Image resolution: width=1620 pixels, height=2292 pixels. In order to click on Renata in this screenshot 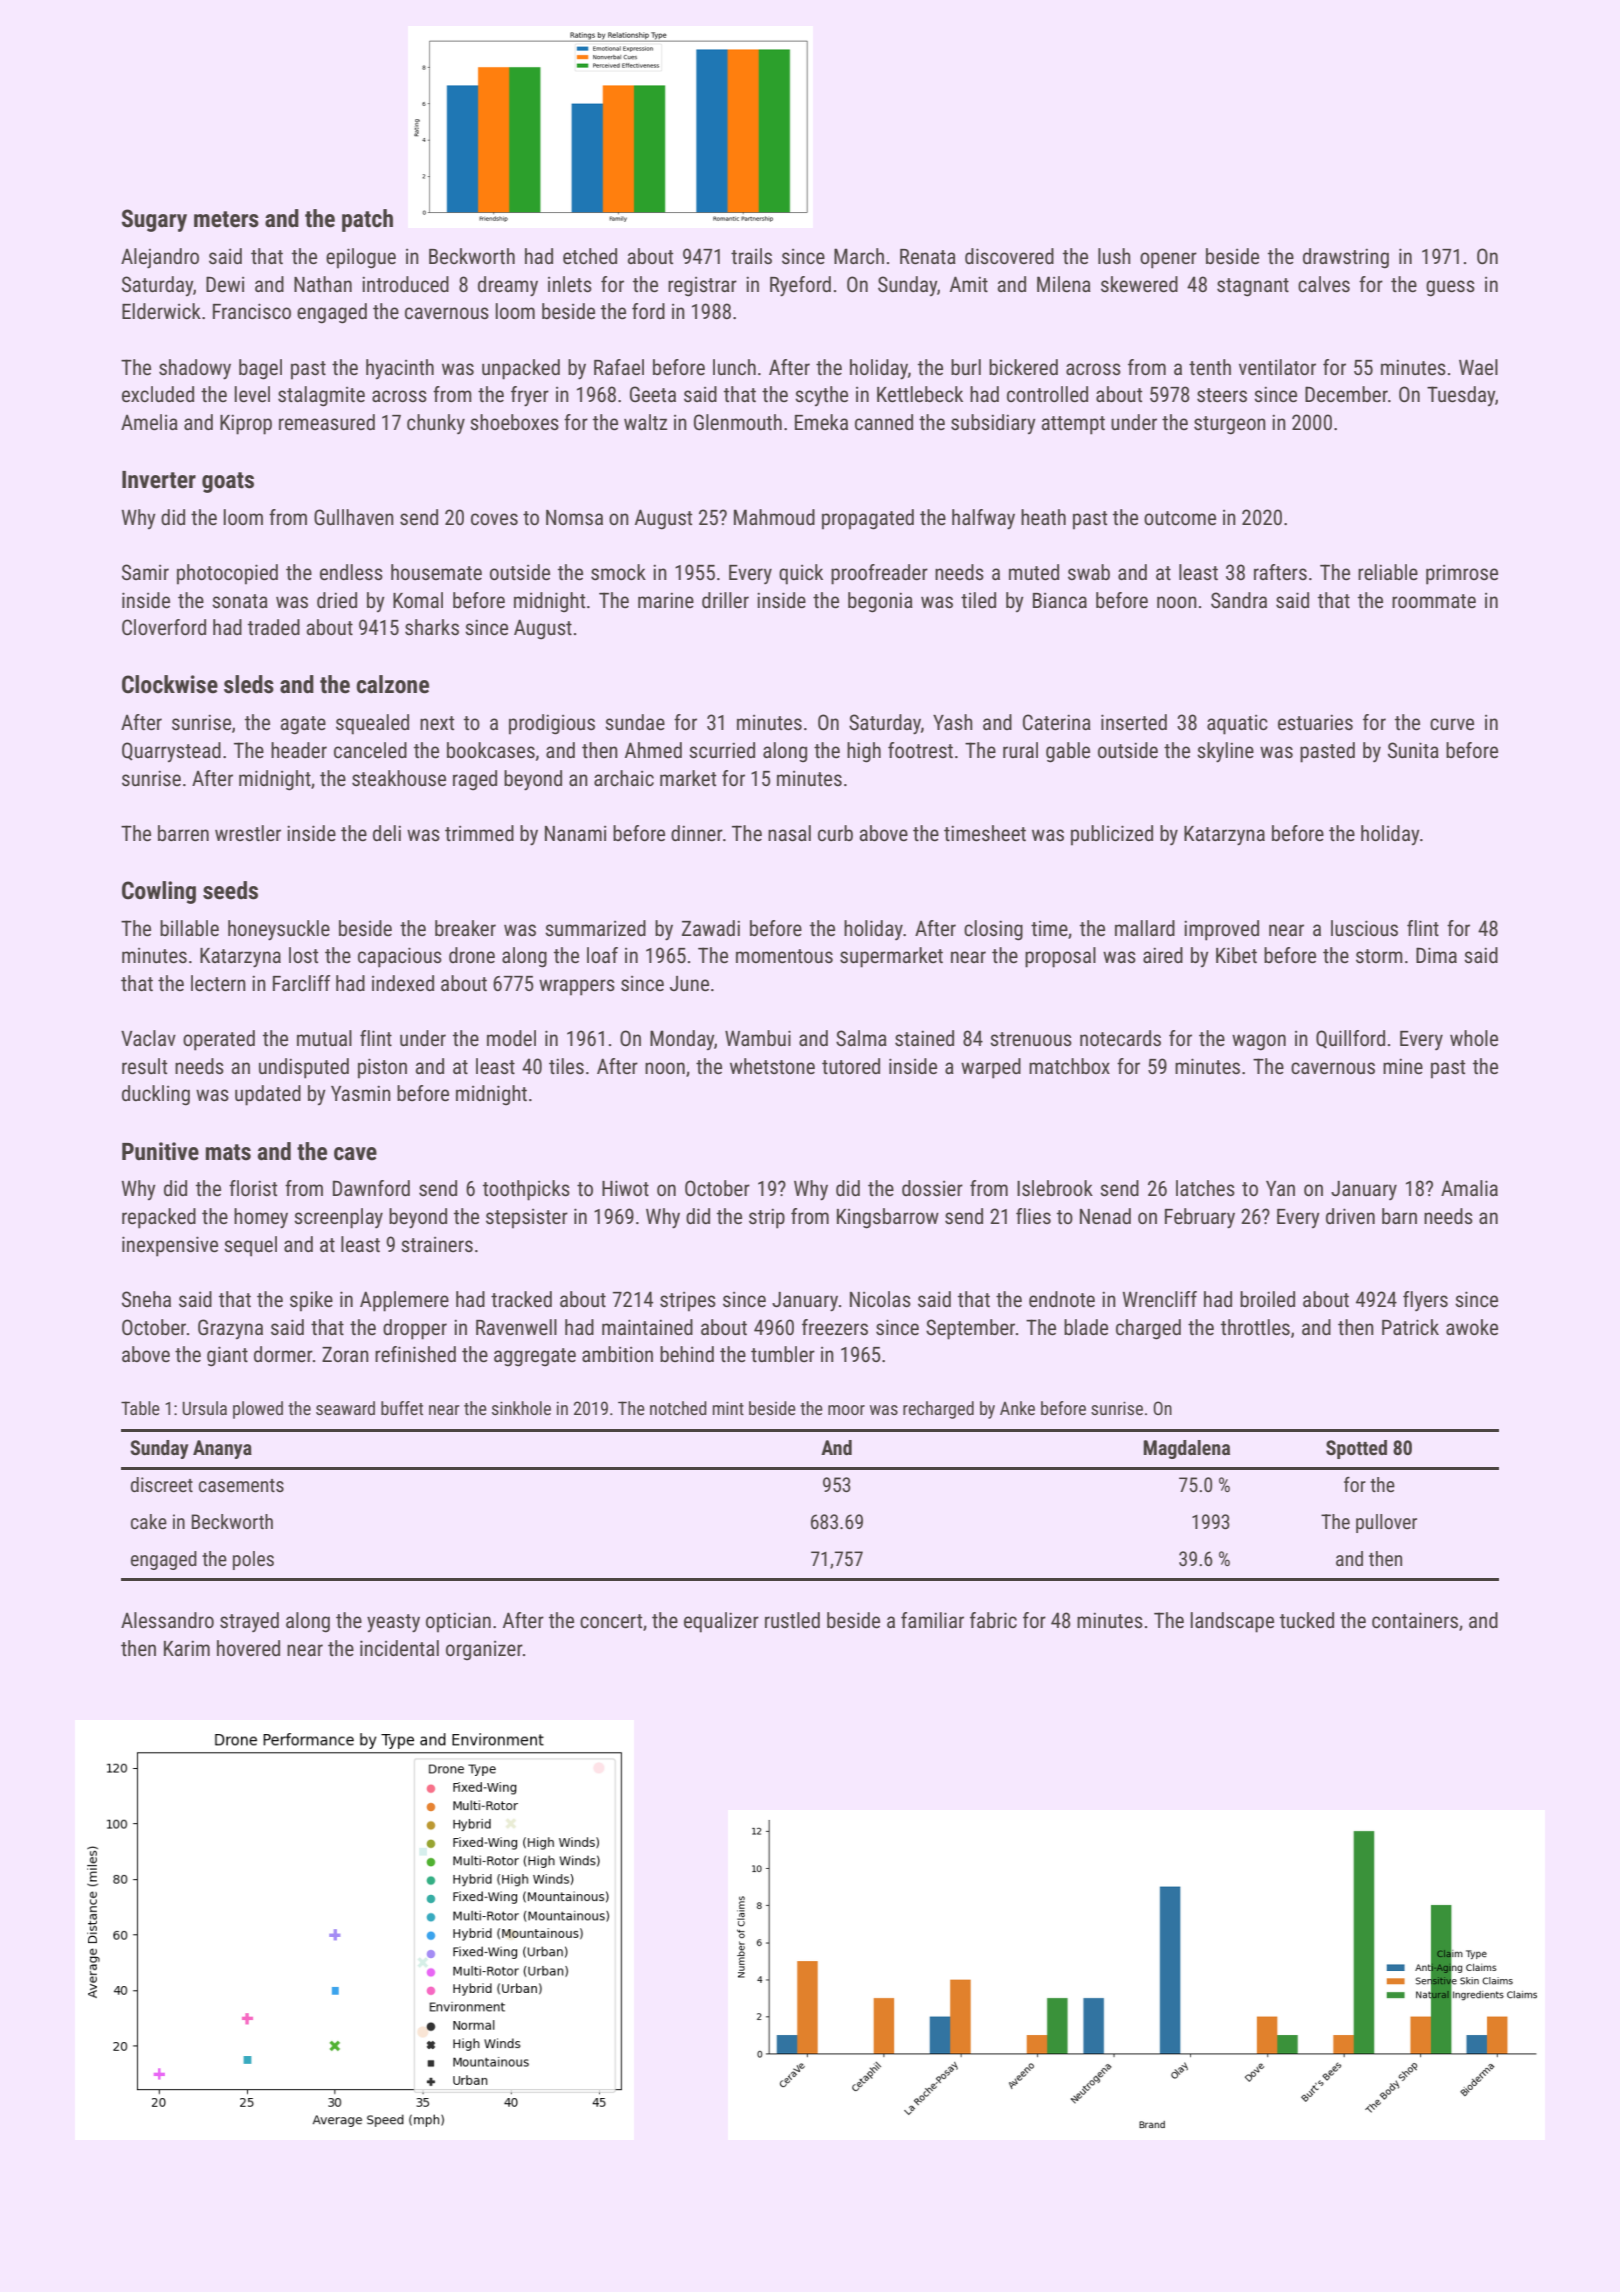, I will do `click(928, 257)`.
